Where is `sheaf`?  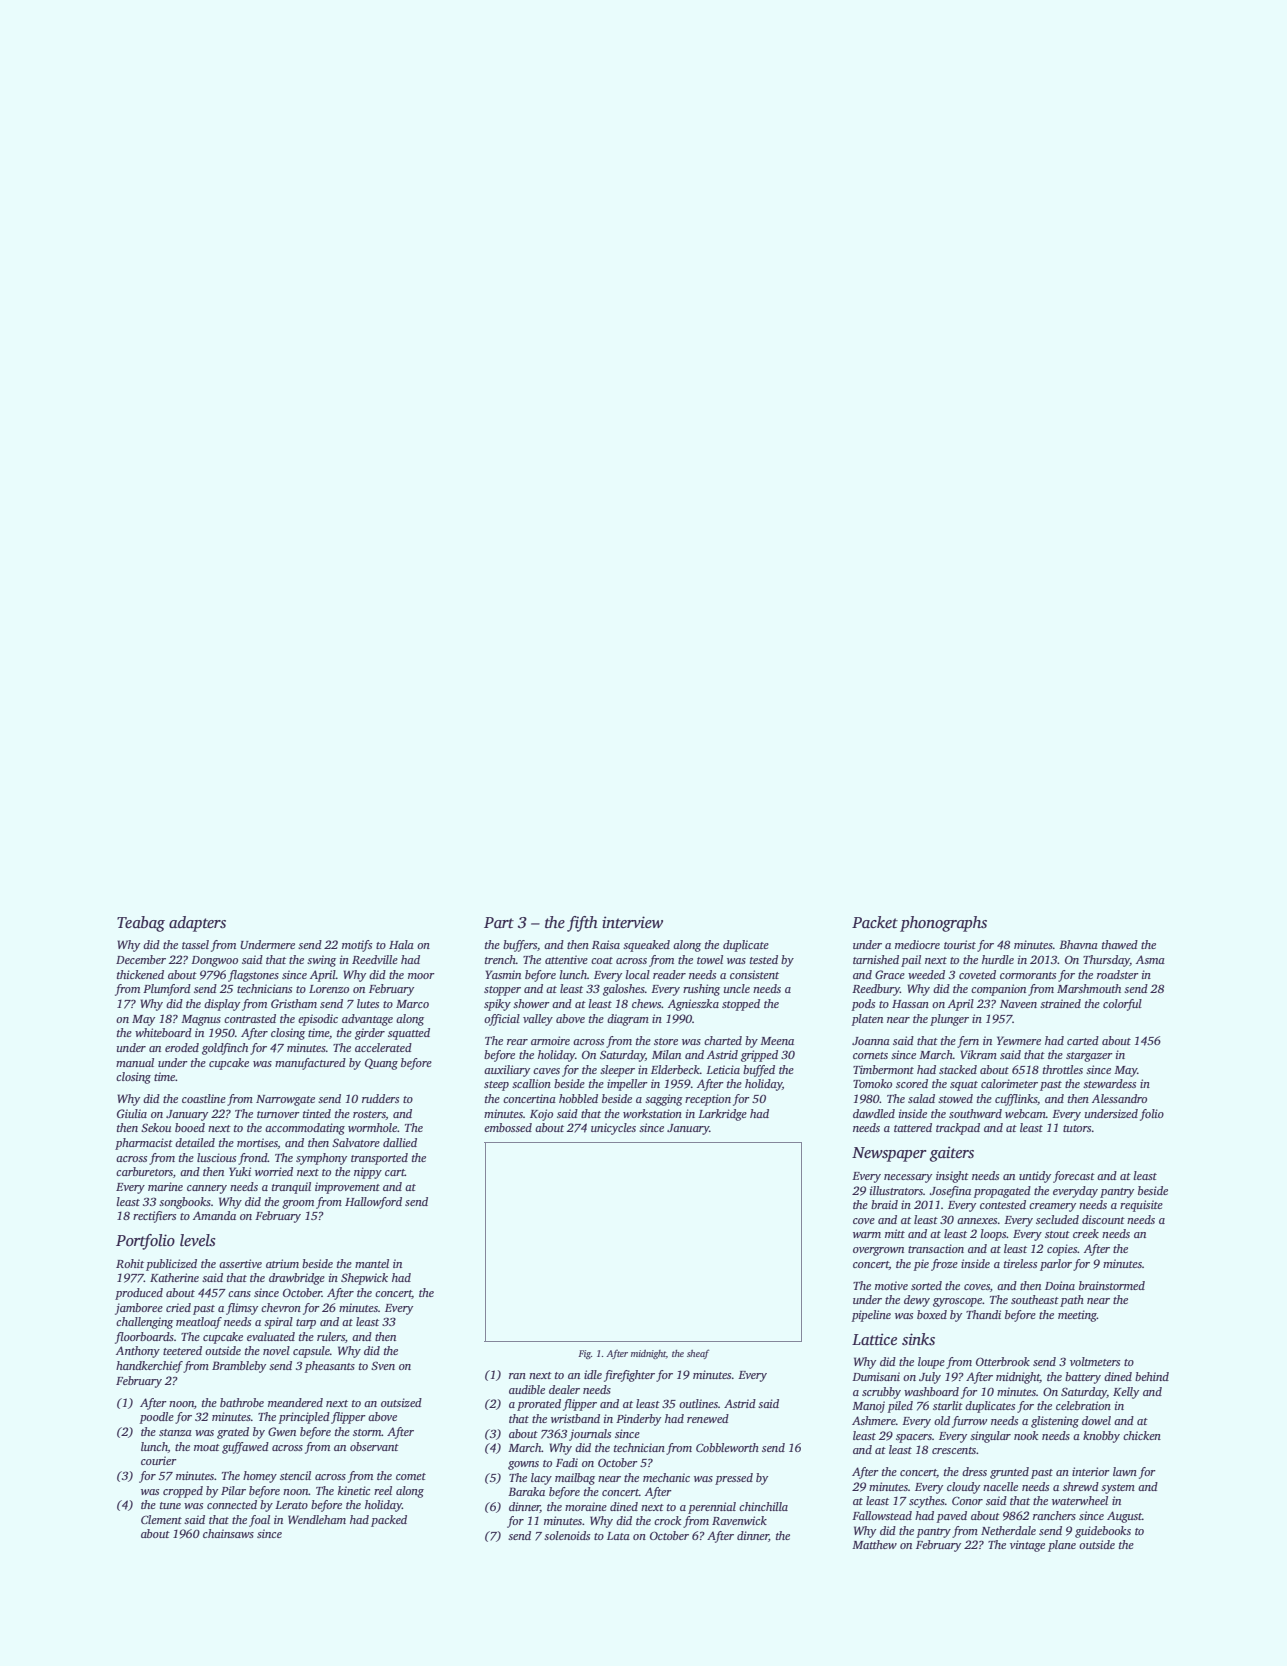
sheaf is located at coordinates (698, 1354).
